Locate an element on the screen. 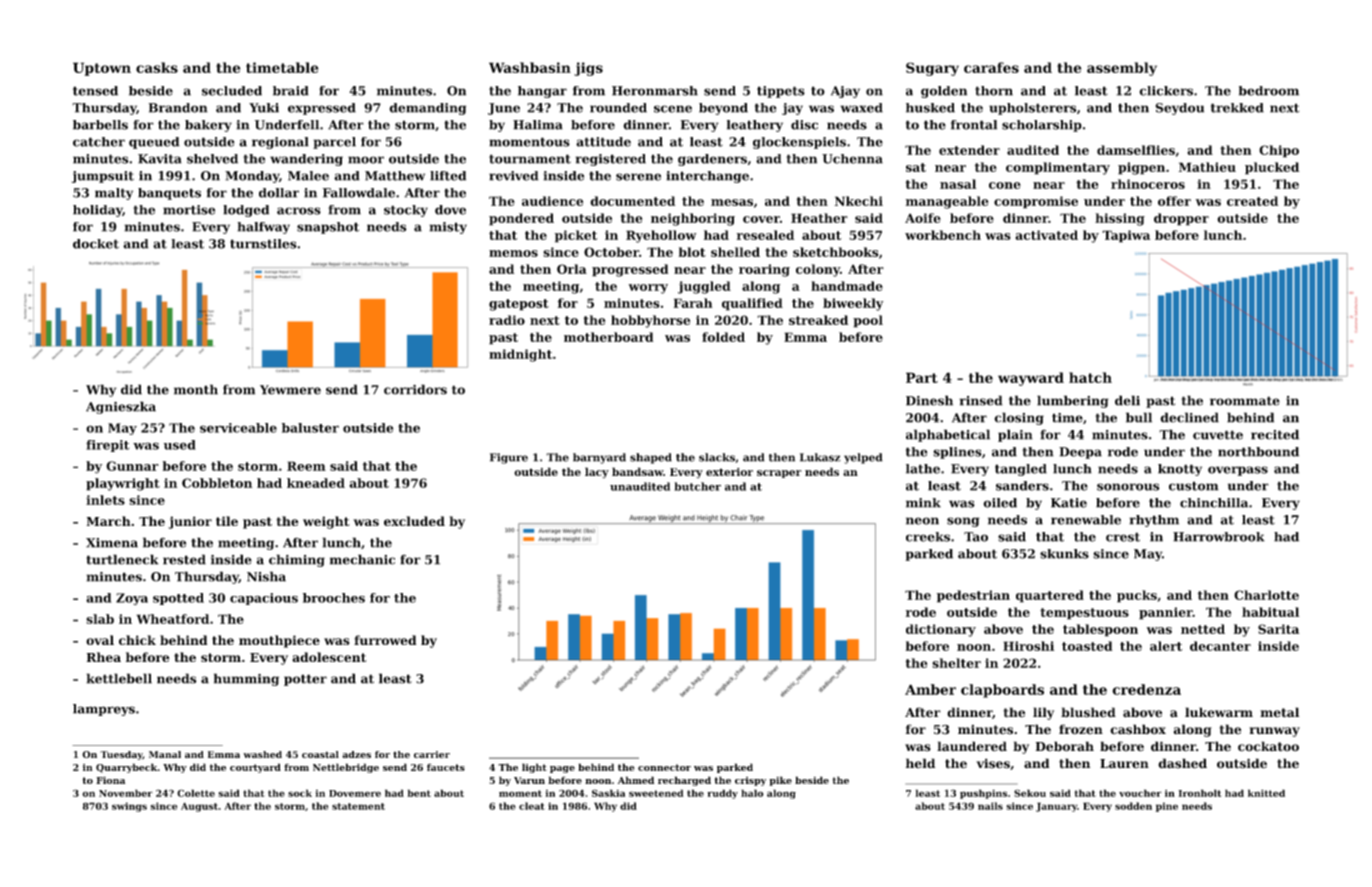 The width and height of the screenshot is (1372, 887). cuvette is located at coordinates (1218, 435).
